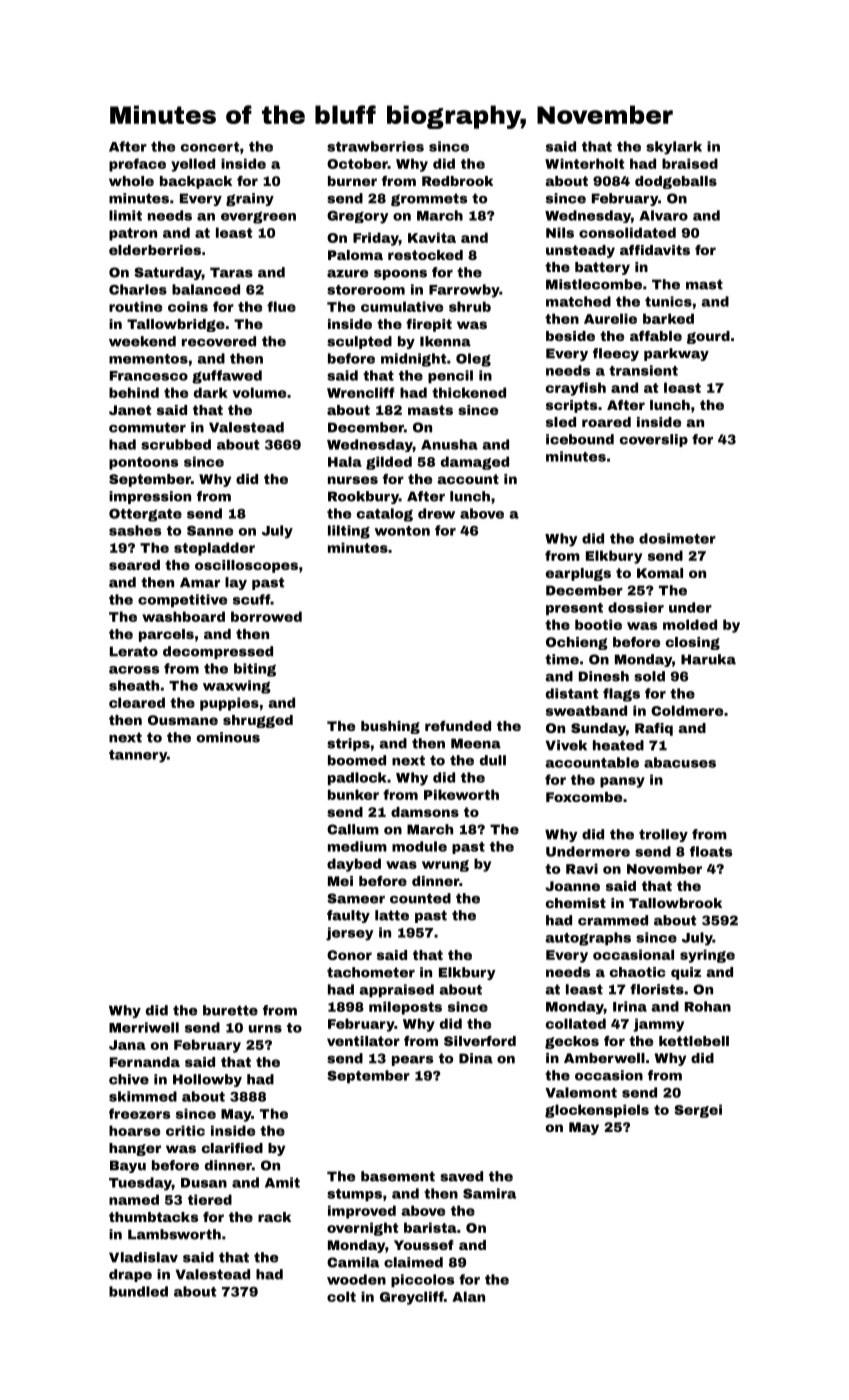 Image resolution: width=849 pixels, height=1400 pixels. What do you see at coordinates (436, 513) in the screenshot?
I see `drew` at bounding box center [436, 513].
